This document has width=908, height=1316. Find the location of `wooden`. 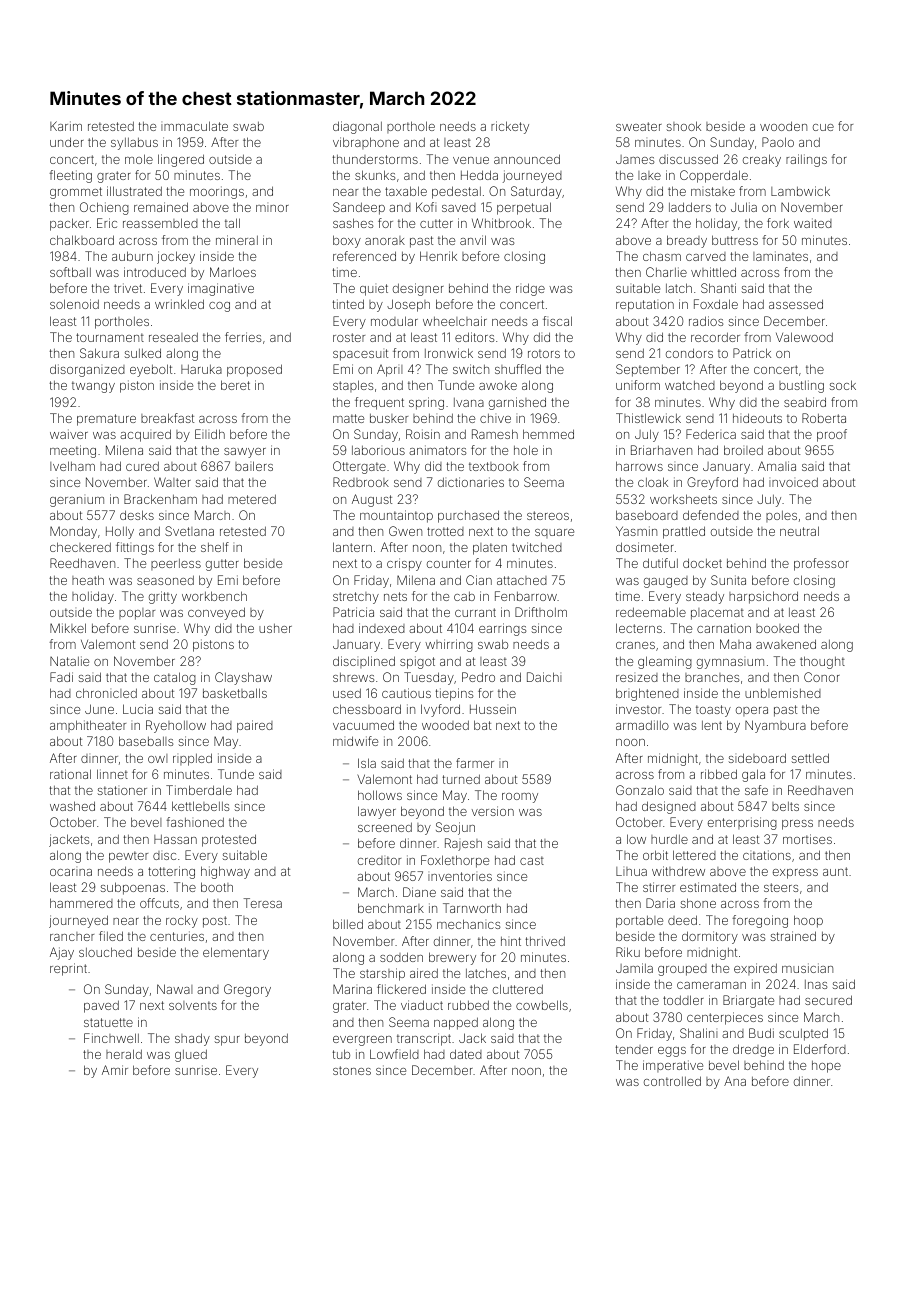

wooden is located at coordinates (783, 126).
